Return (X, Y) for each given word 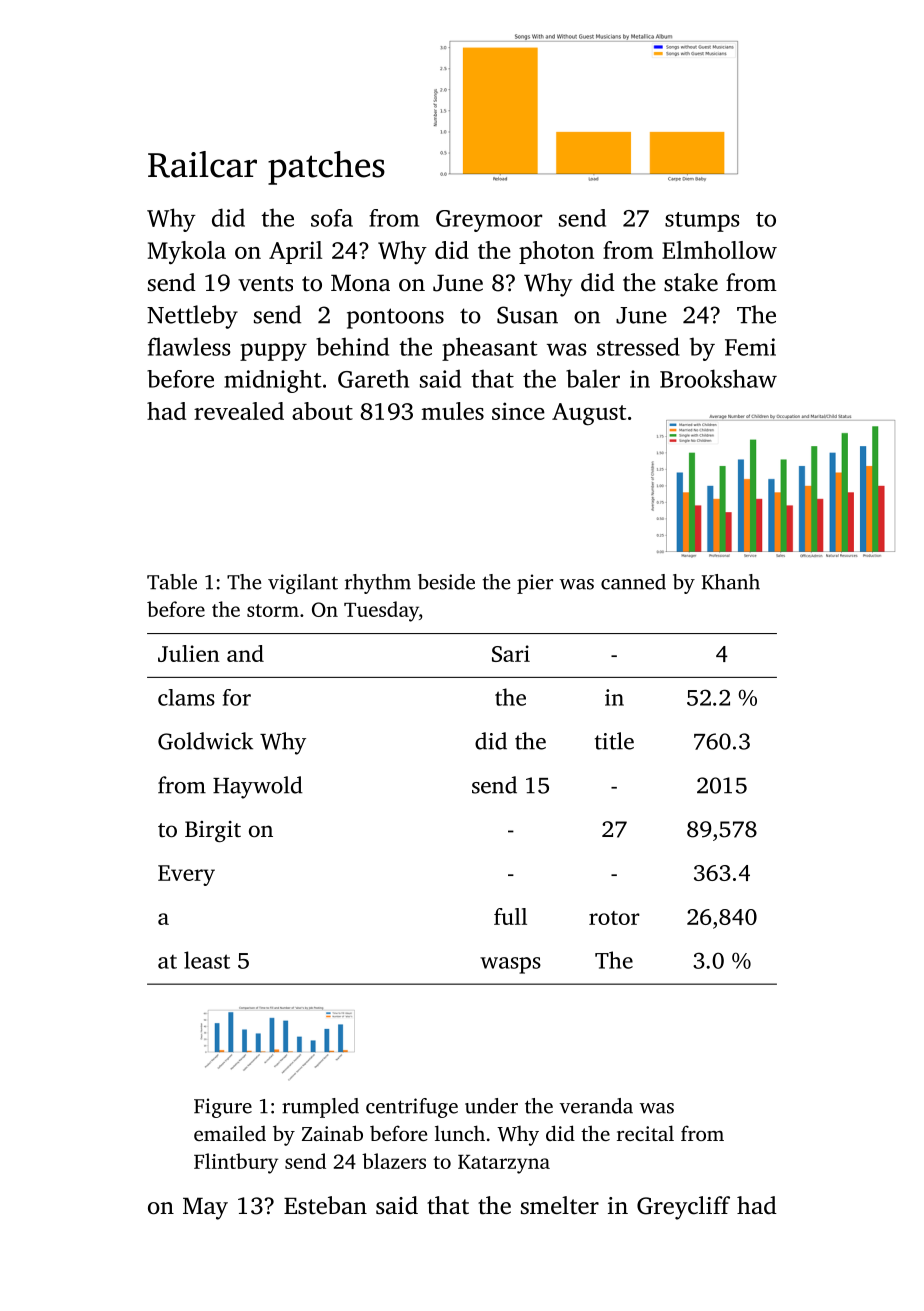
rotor (614, 918)
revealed (239, 411)
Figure (223, 1108)
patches (326, 168)
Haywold (258, 787)
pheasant (490, 349)
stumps (702, 222)
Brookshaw (718, 378)
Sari (511, 653)
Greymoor (489, 221)
